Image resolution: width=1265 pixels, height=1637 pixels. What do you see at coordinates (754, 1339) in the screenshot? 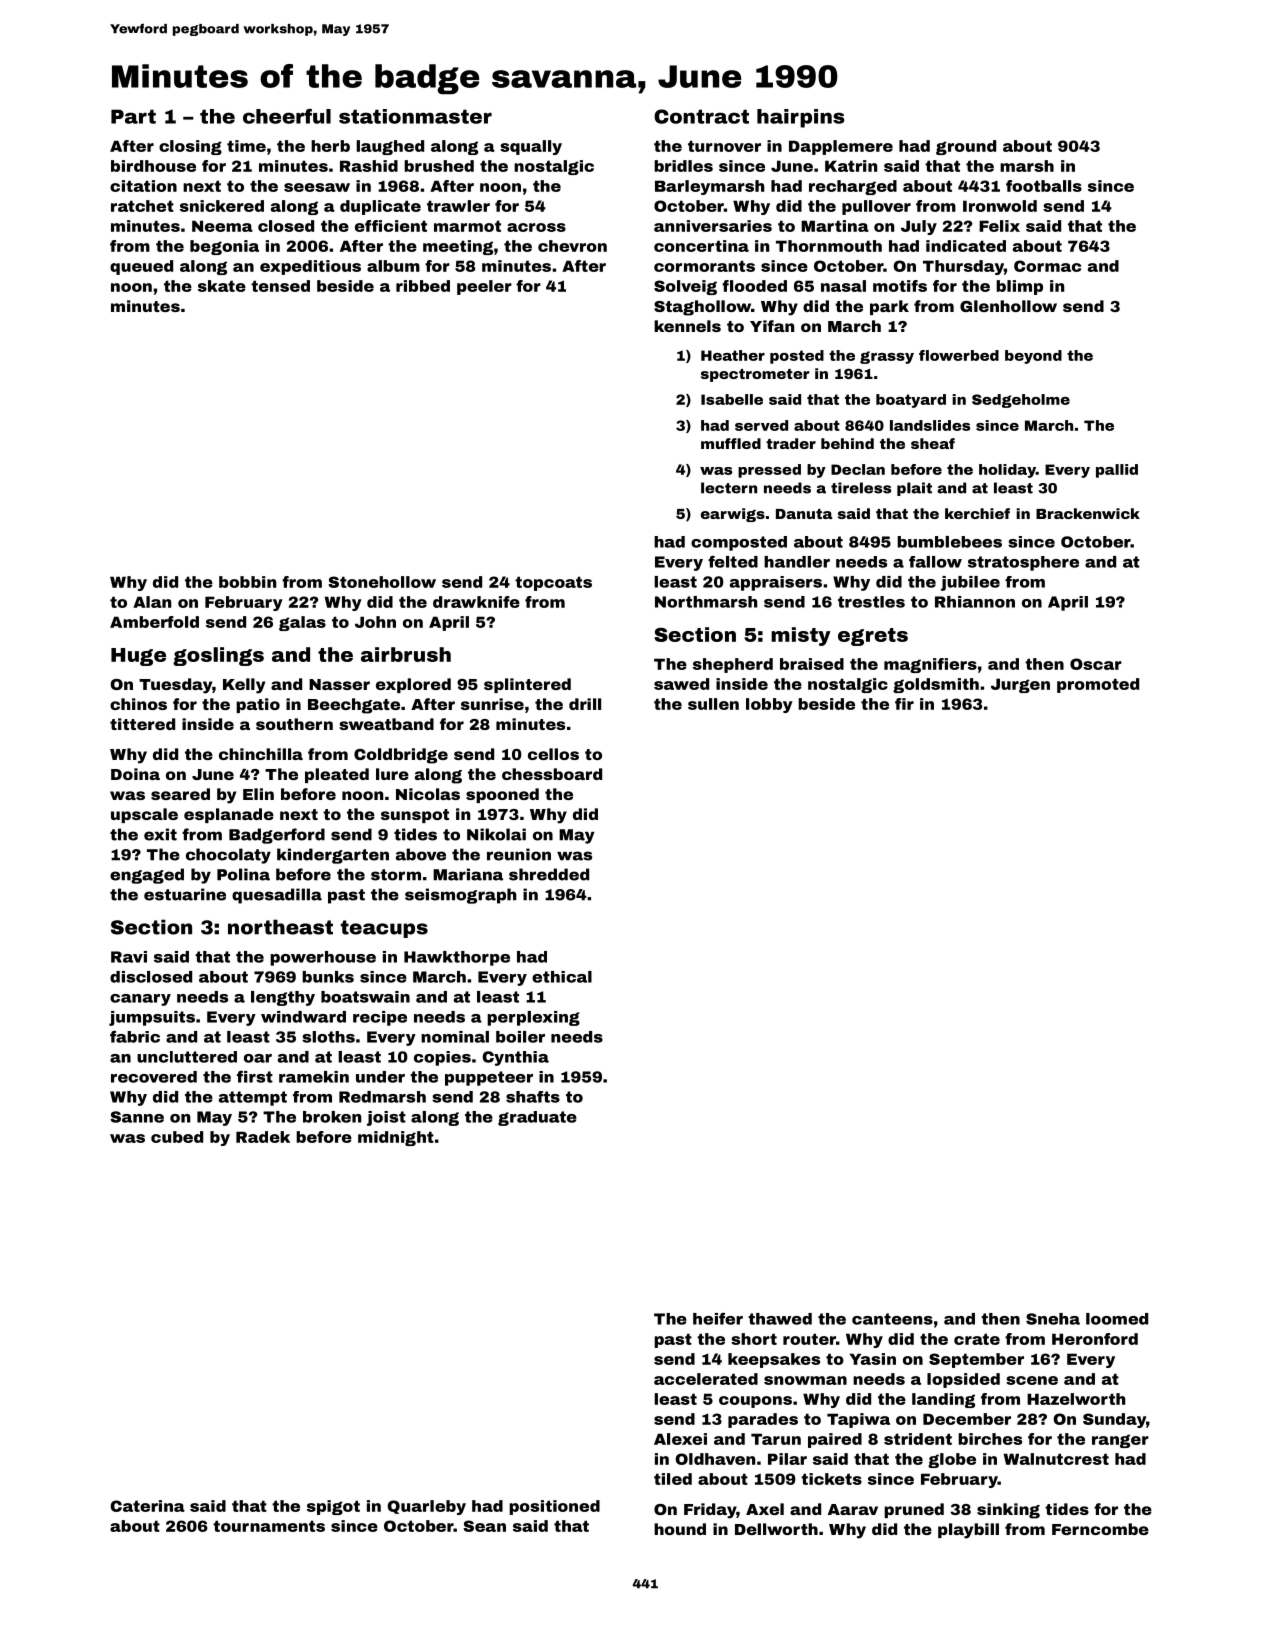
I see `short` at bounding box center [754, 1339].
